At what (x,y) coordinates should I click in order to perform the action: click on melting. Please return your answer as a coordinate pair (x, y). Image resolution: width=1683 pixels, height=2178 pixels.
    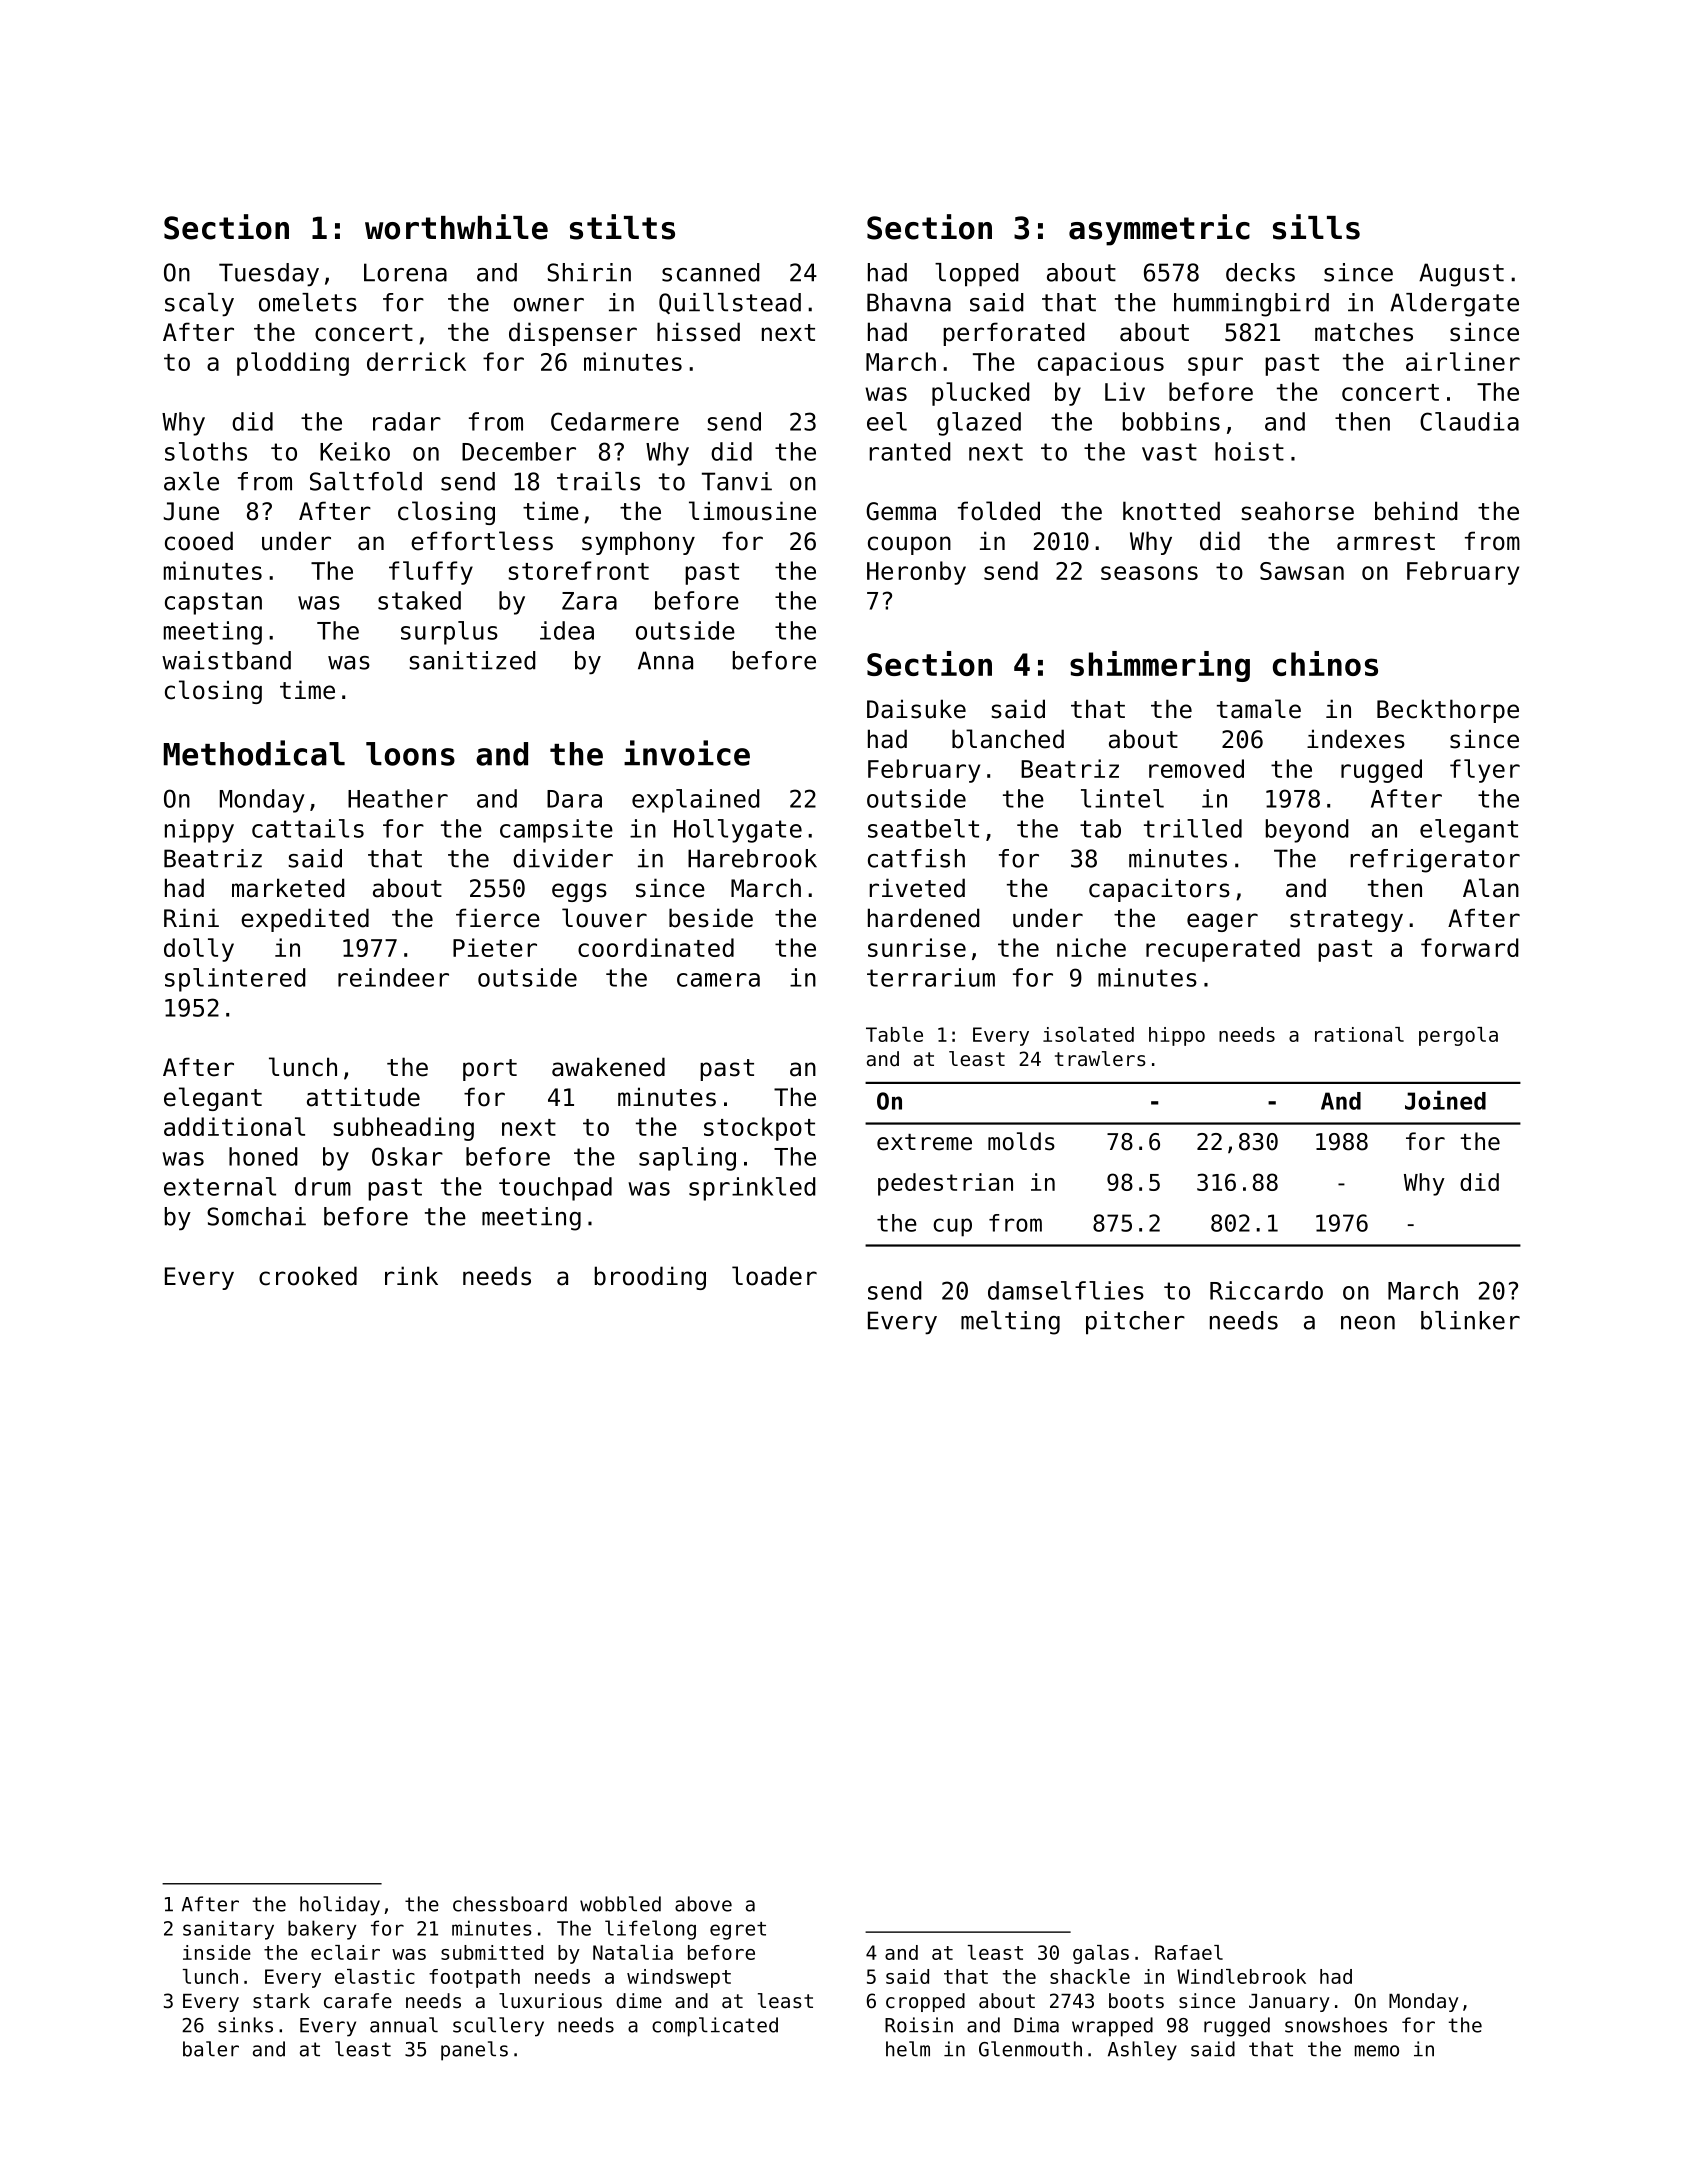
    Looking at the image, I should click on (1010, 1323).
